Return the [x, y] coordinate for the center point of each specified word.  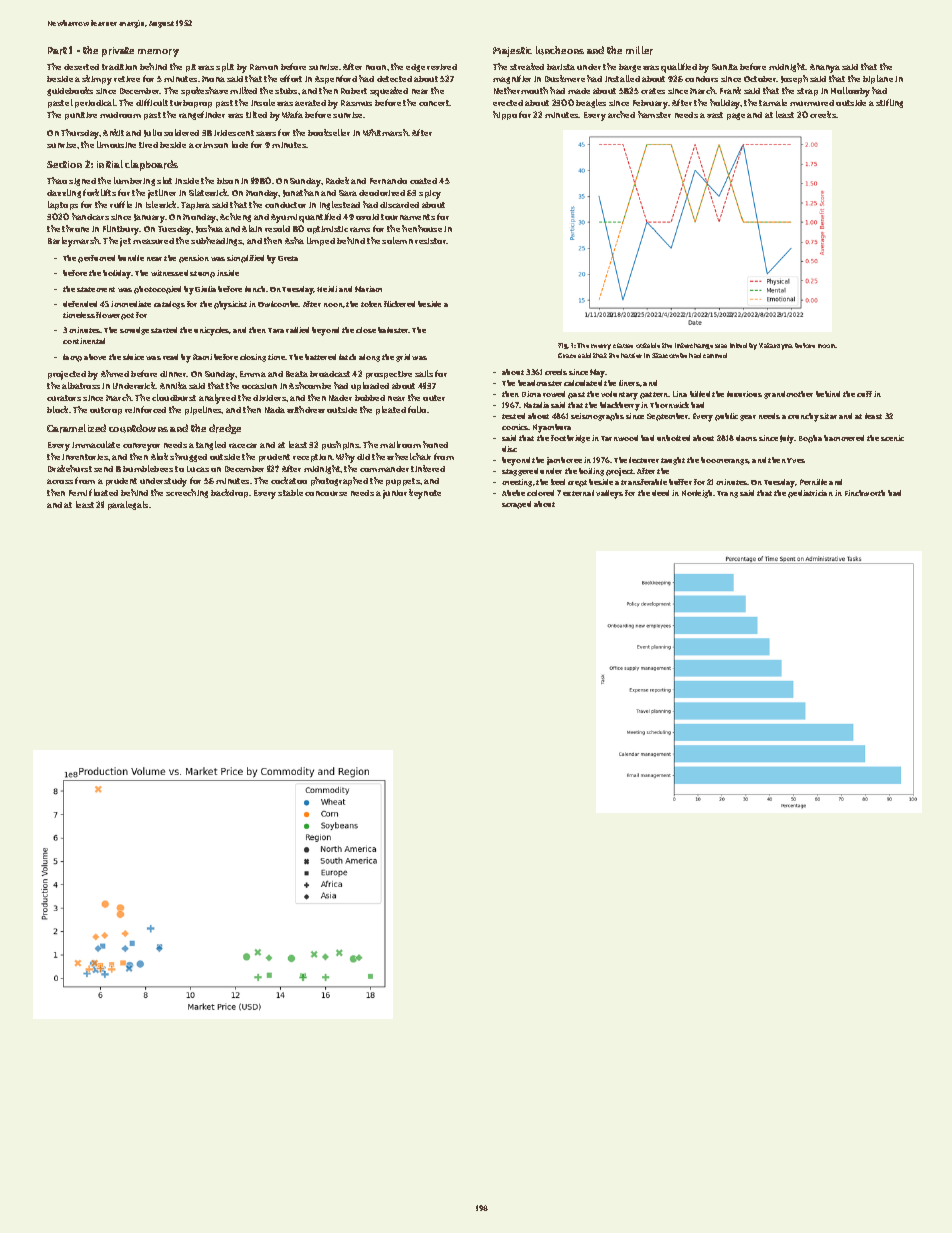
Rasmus [356, 103]
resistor [431, 241]
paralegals [128, 505]
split [225, 67]
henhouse [422, 228]
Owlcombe [278, 304]
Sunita [725, 67]
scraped [516, 505]
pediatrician [810, 494]
